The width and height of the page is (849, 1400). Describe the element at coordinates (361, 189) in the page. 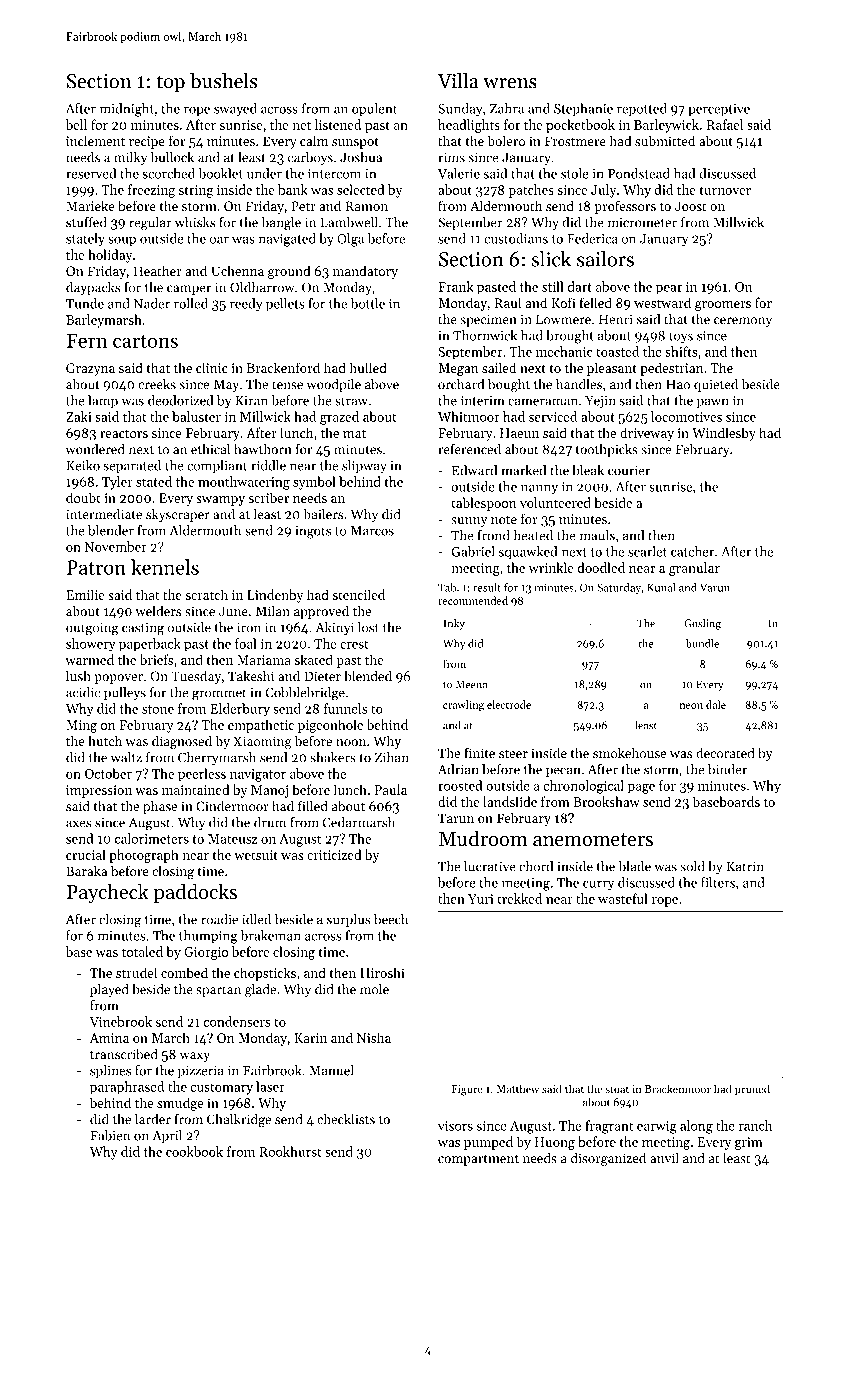

I see `selected` at that location.
